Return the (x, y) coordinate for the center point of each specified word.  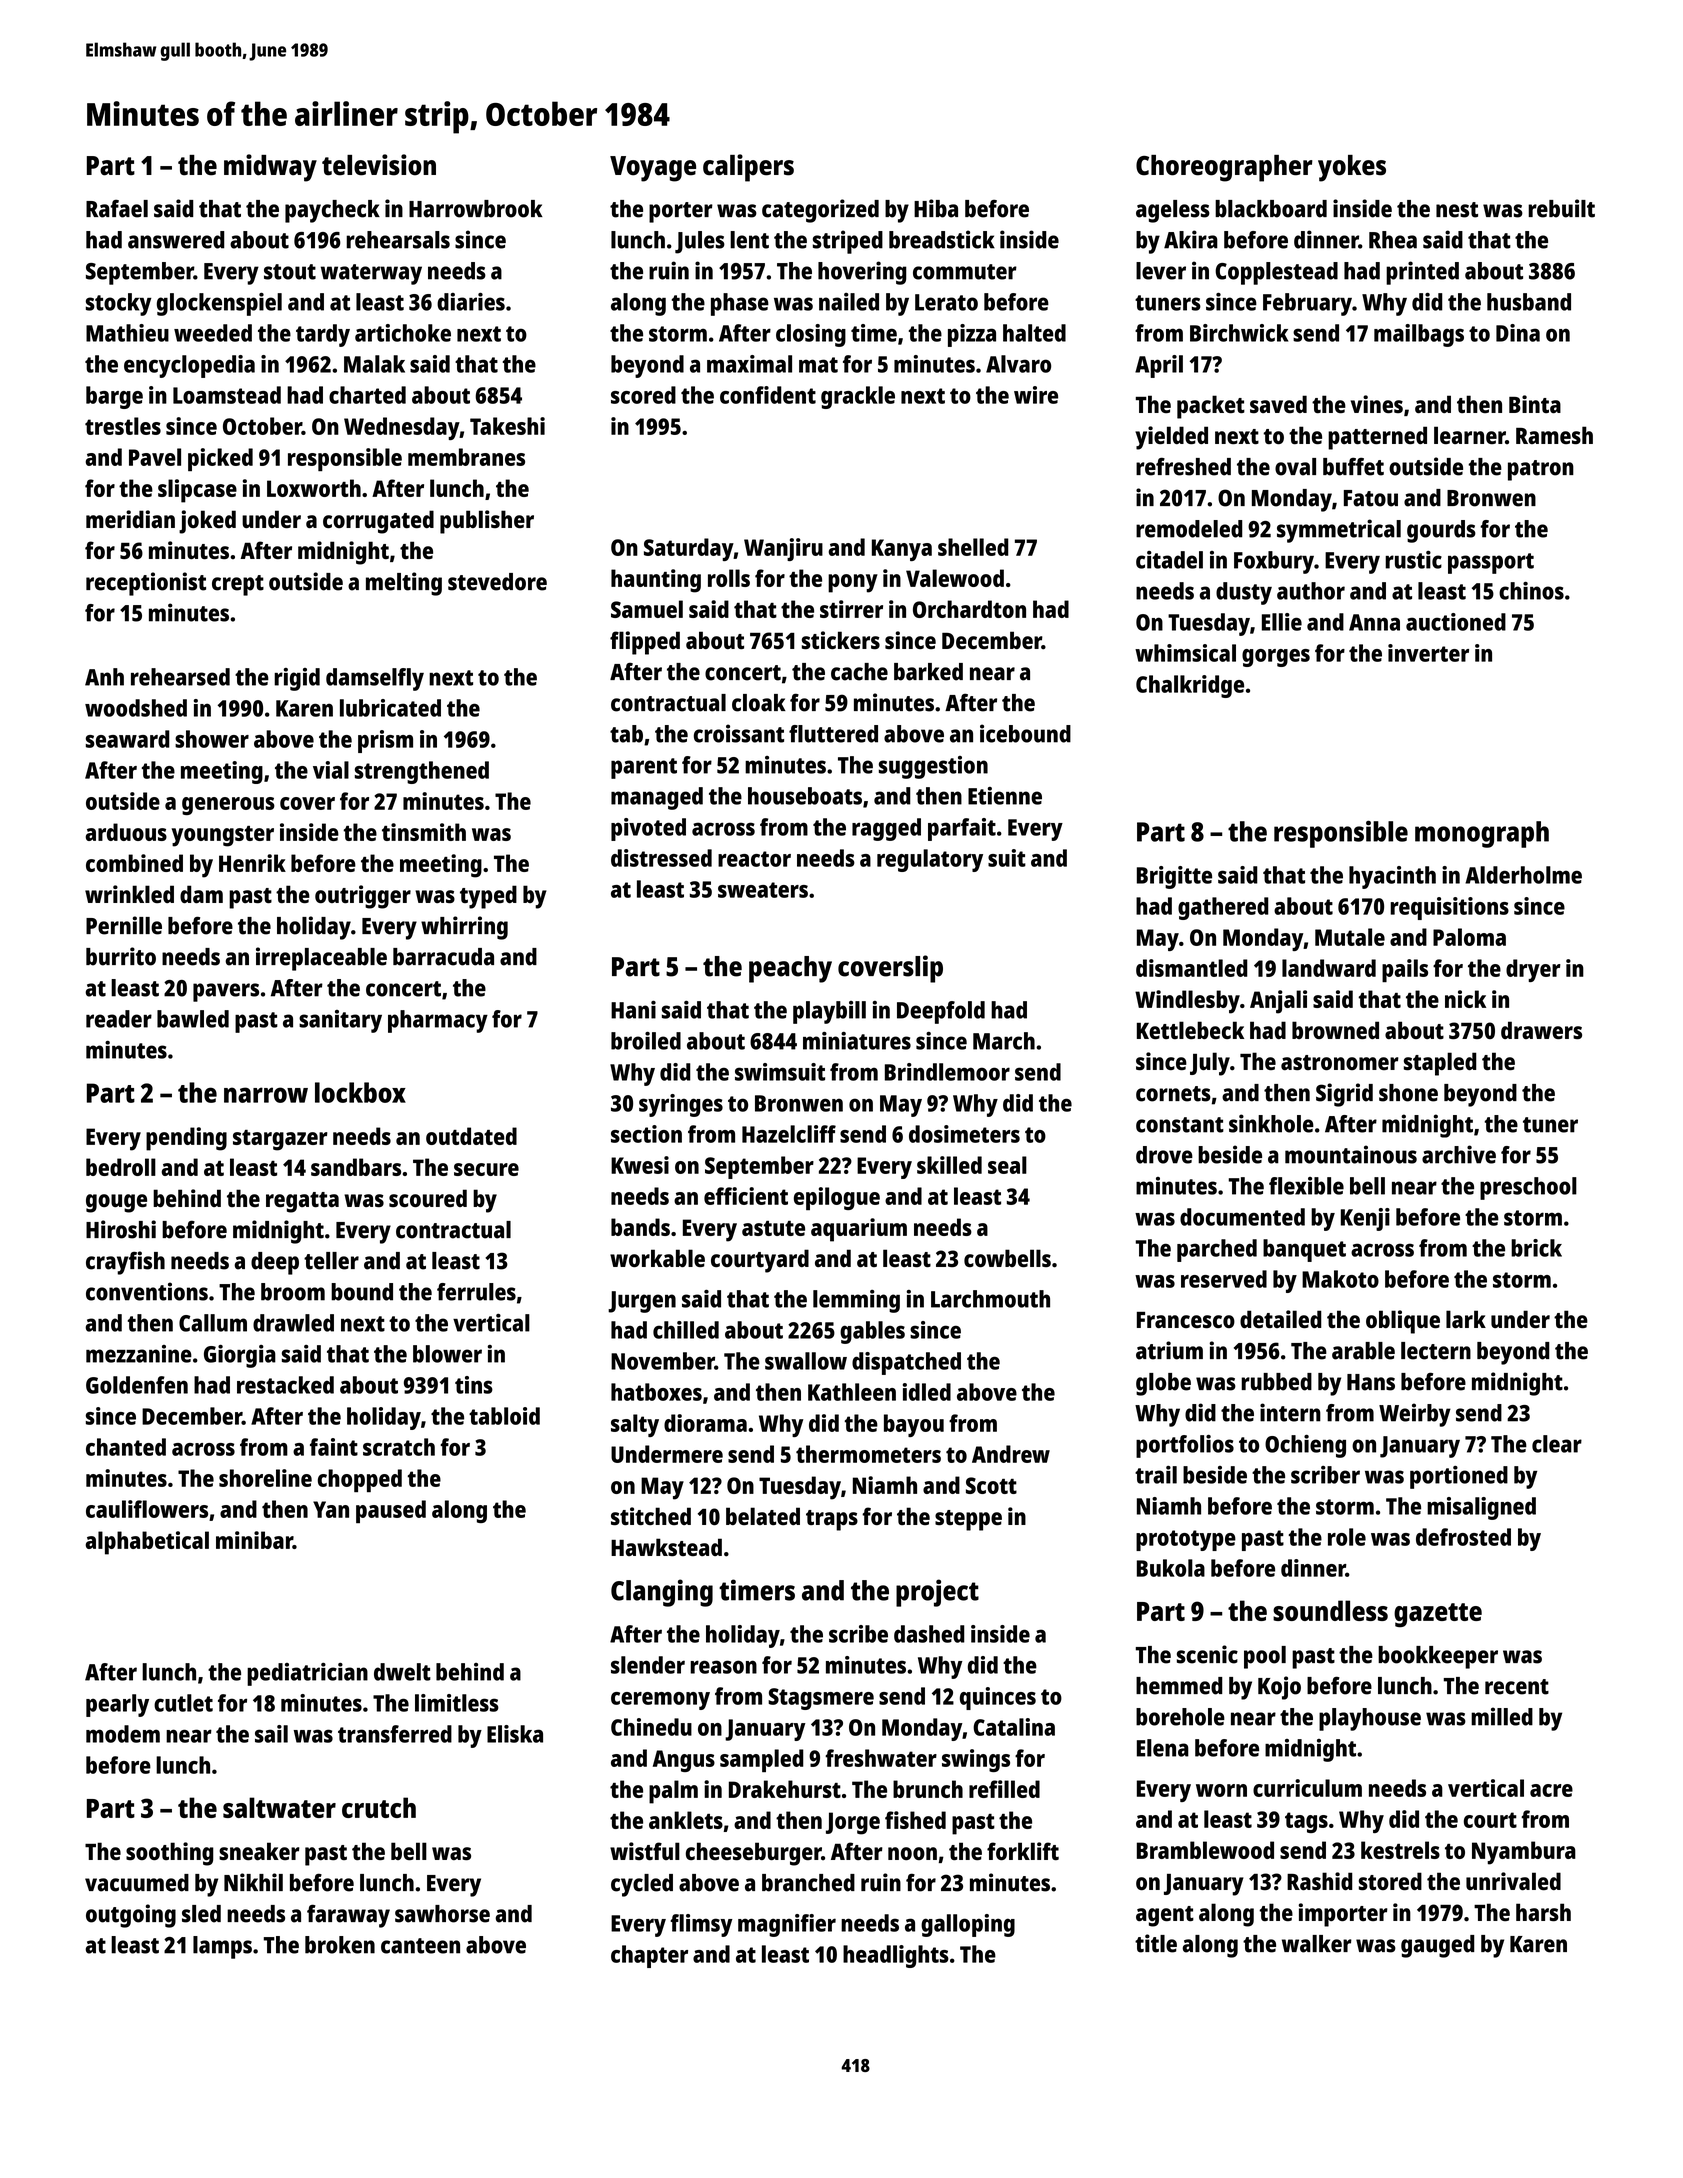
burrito (121, 956)
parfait (962, 829)
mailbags (1419, 335)
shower (212, 739)
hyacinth (1392, 877)
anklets (686, 1820)
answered (176, 240)
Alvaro (1018, 364)
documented (1242, 1217)
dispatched (906, 1363)
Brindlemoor (947, 1072)
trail (1156, 1475)
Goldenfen (137, 1385)
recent (1517, 1687)
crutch (379, 1807)
